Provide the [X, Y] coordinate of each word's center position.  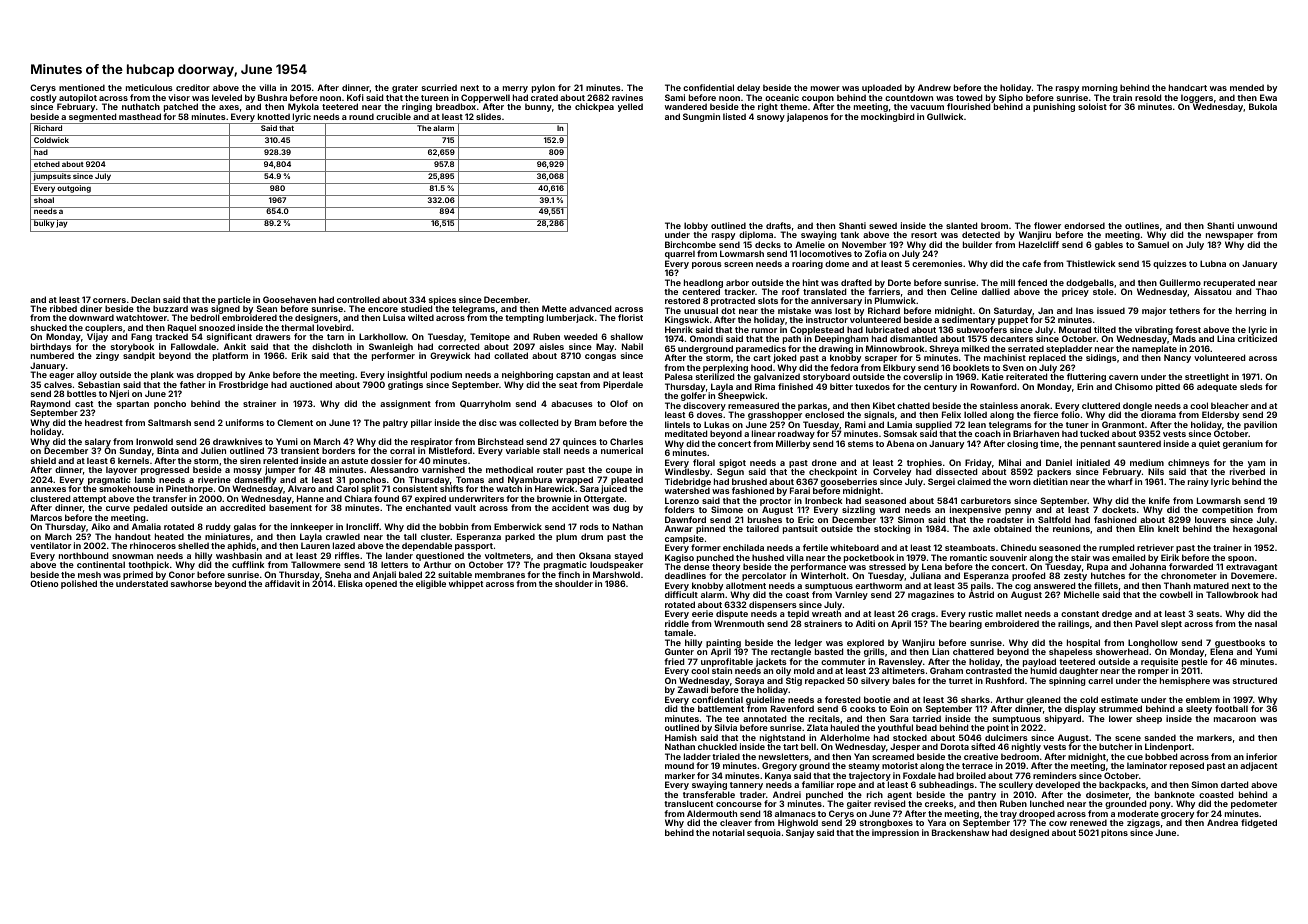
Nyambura [530, 480]
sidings [1101, 358]
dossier [386, 460]
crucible [393, 116]
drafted [856, 282]
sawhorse [191, 583]
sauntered [1139, 443]
